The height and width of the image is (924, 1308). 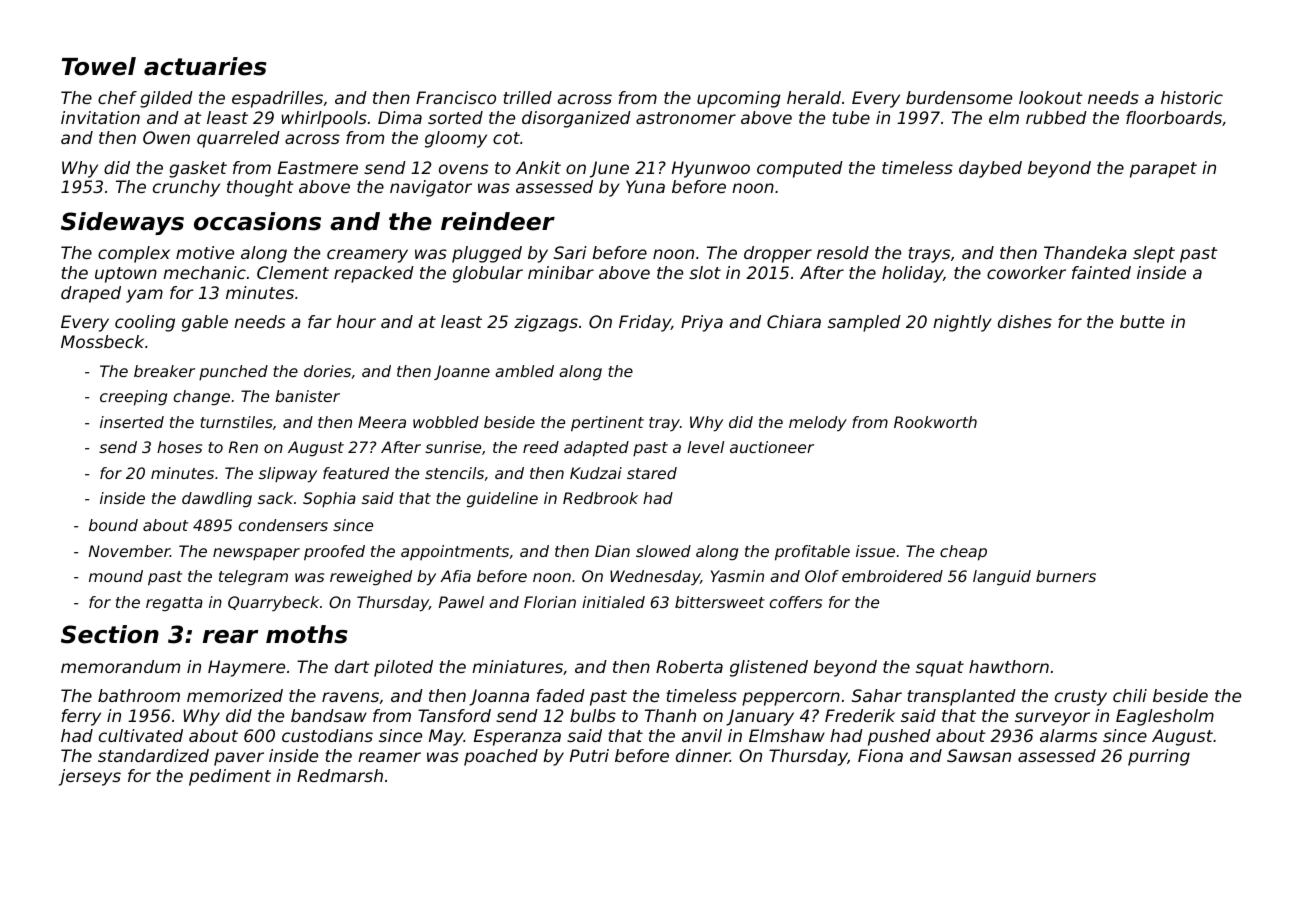 I want to click on floorboards, so click(x=1174, y=117).
